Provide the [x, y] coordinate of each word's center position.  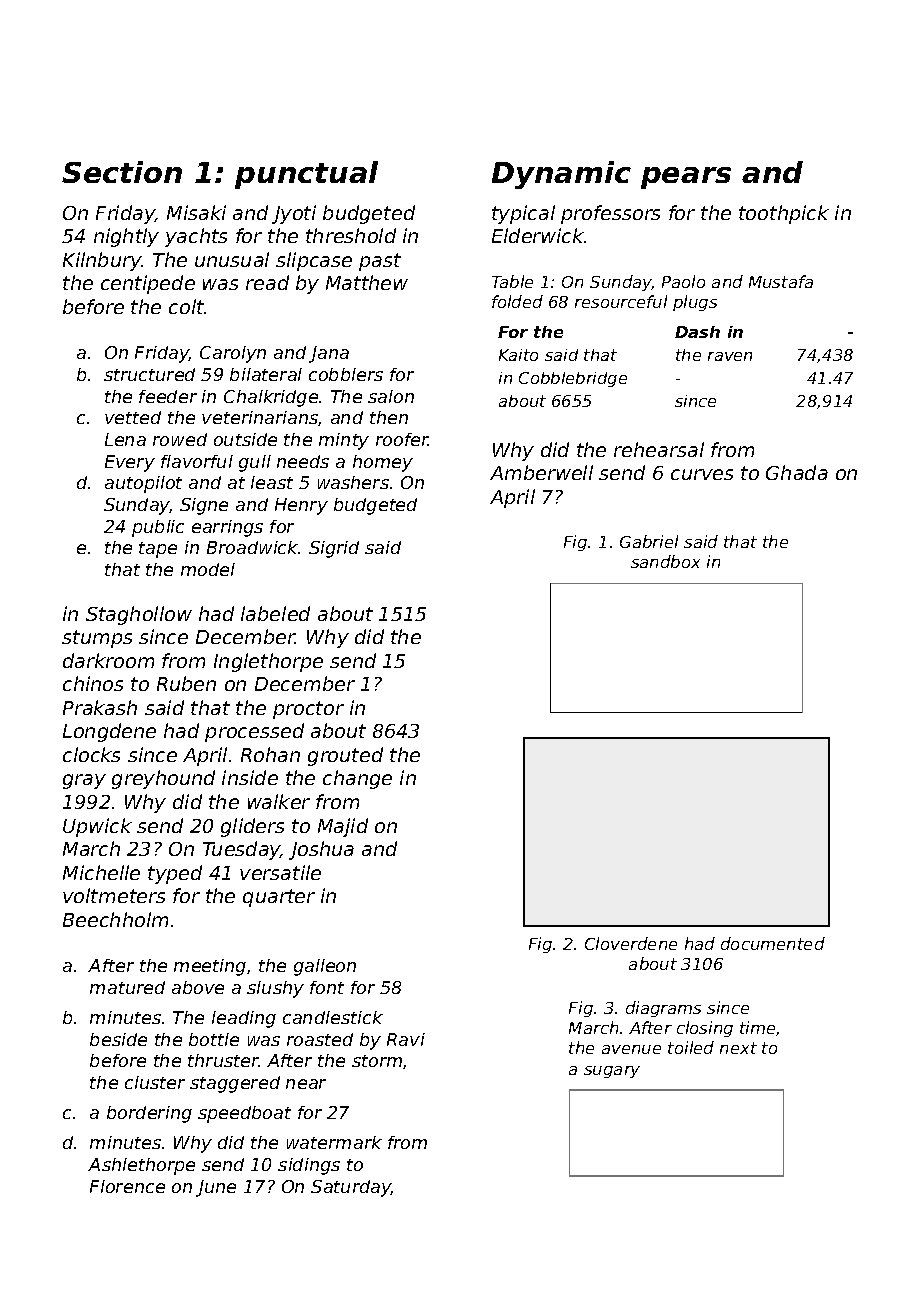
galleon [325, 967]
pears [686, 178]
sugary [612, 1072]
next [738, 1048]
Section [122, 172]
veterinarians [260, 418]
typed [175, 874]
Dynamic [561, 175]
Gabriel [649, 541]
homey [383, 463]
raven [730, 356]
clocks [91, 754]
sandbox [665, 561]
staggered [235, 1084]
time [757, 1027]
